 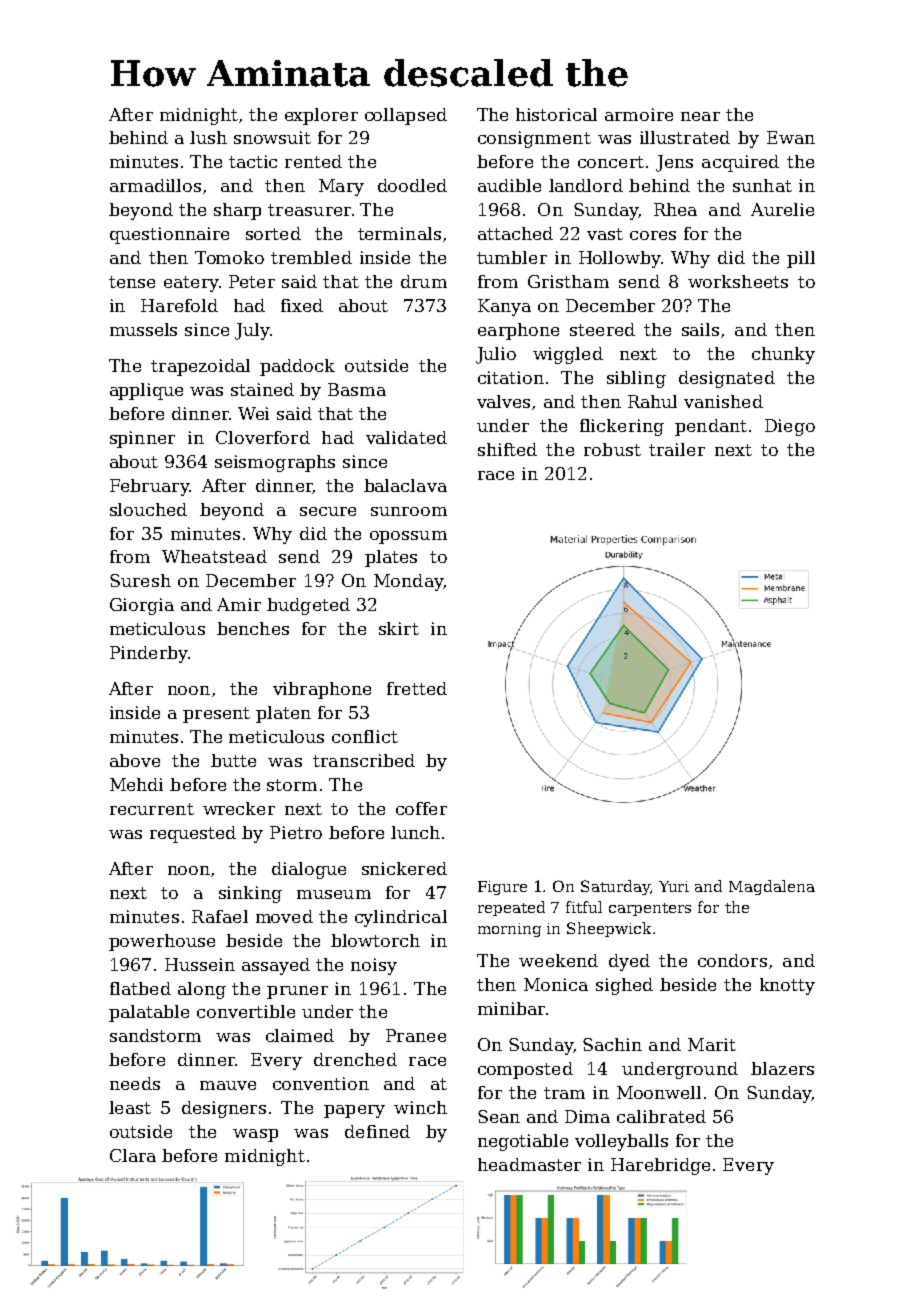 I want to click on chunky, so click(x=783, y=355).
